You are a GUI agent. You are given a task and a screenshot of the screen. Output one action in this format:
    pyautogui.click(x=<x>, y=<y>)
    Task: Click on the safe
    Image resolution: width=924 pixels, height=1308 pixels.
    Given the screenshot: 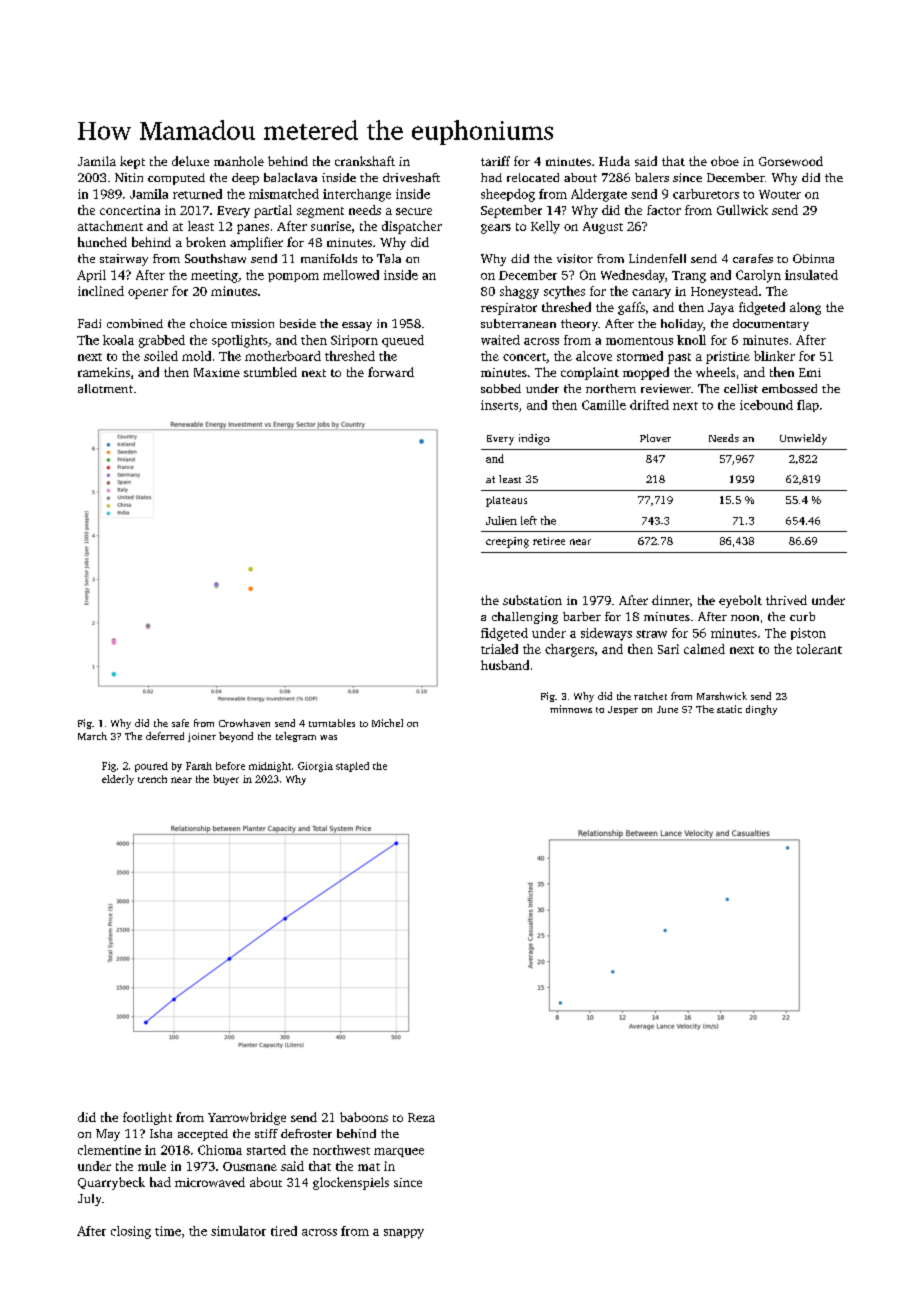 What is the action you would take?
    pyautogui.click(x=180, y=723)
